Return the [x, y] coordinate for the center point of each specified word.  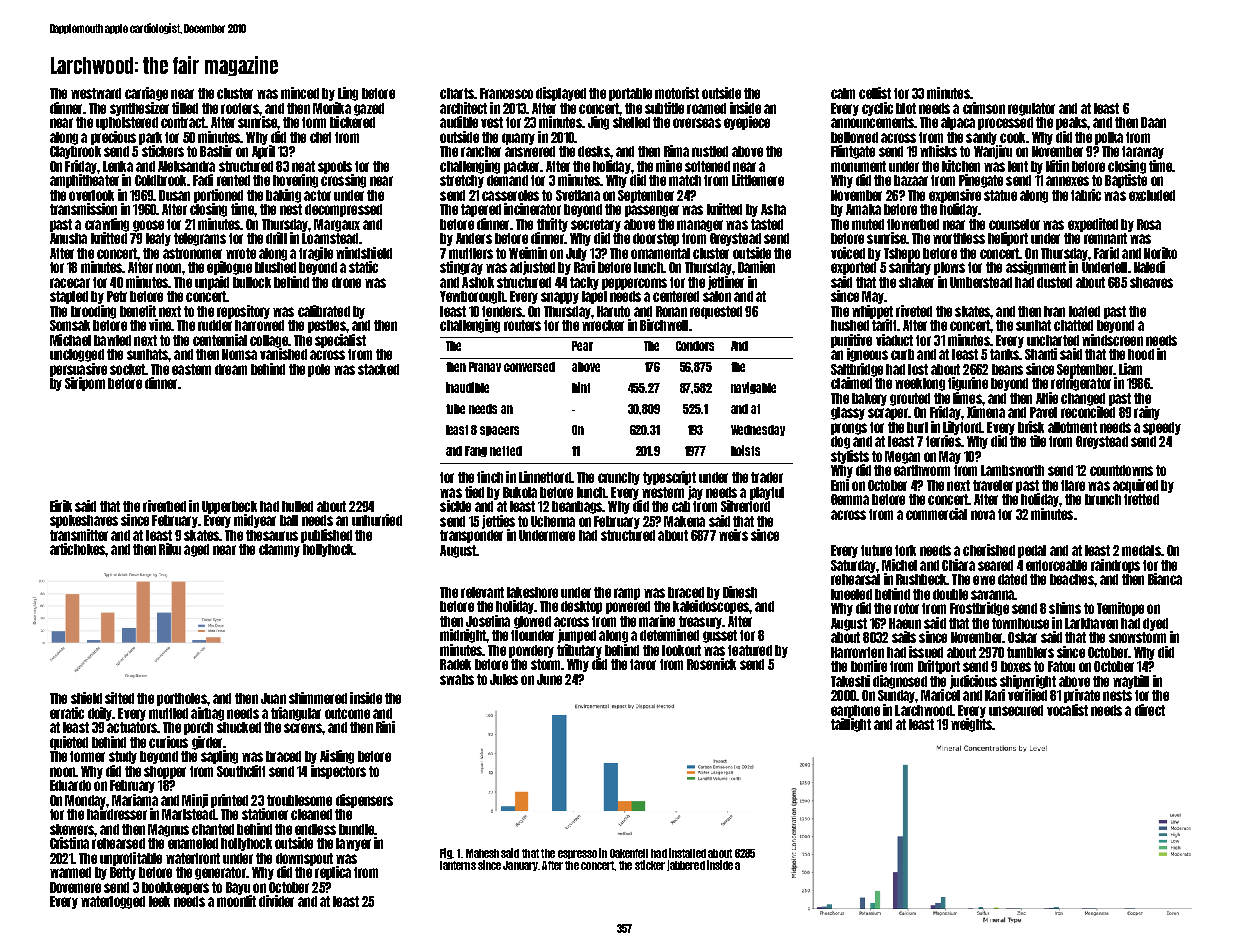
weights [971, 725]
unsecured [1016, 710]
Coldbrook [160, 180]
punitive [851, 341]
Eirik [61, 506]
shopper [165, 772]
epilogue [229, 268]
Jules [504, 679]
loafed [1084, 311]
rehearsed [118, 843]
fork [905, 550]
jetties [498, 522]
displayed [561, 94]
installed [687, 853]
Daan [1153, 122]
